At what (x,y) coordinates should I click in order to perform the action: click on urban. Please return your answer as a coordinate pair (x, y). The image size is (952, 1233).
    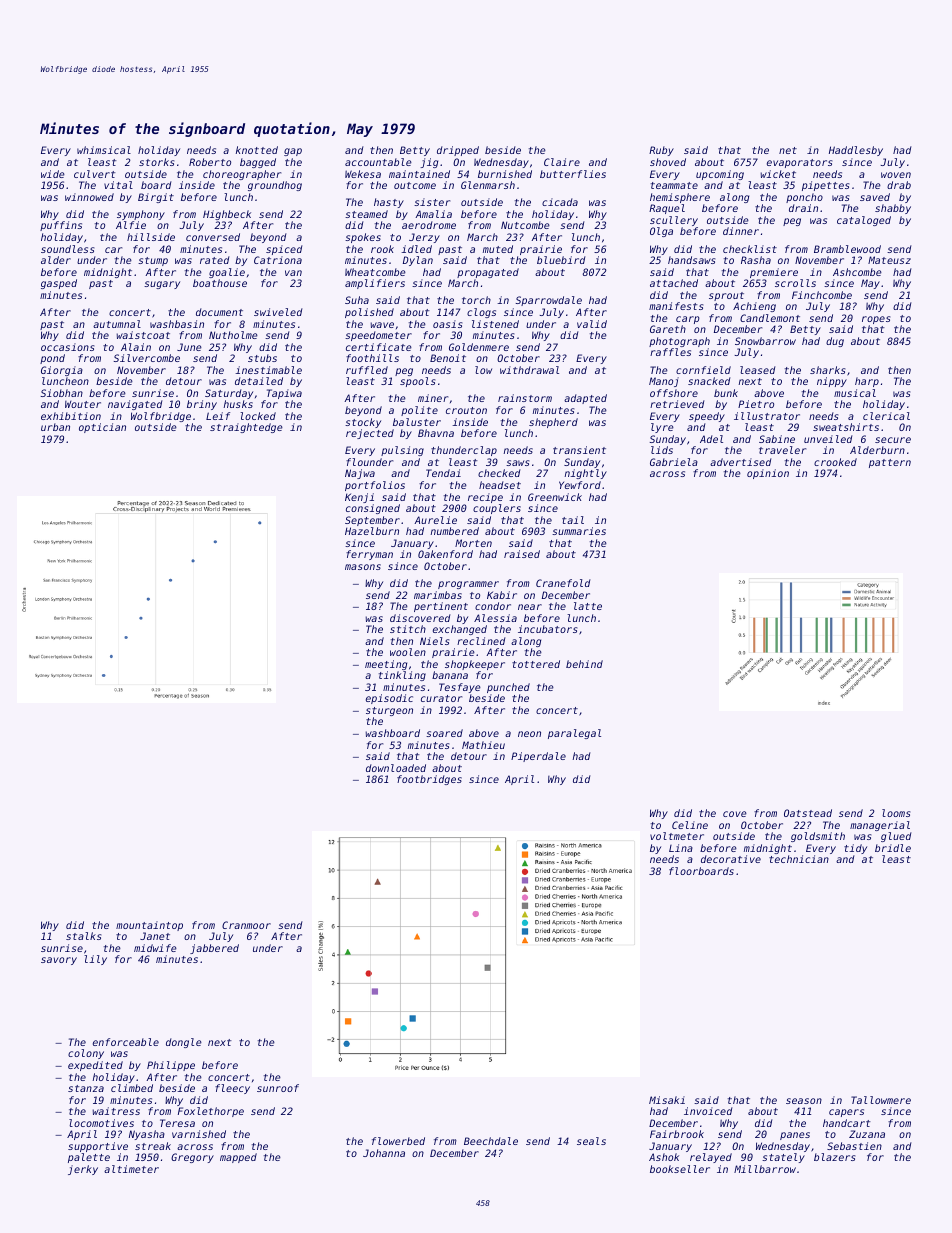
    Looking at the image, I should click on (55, 427).
